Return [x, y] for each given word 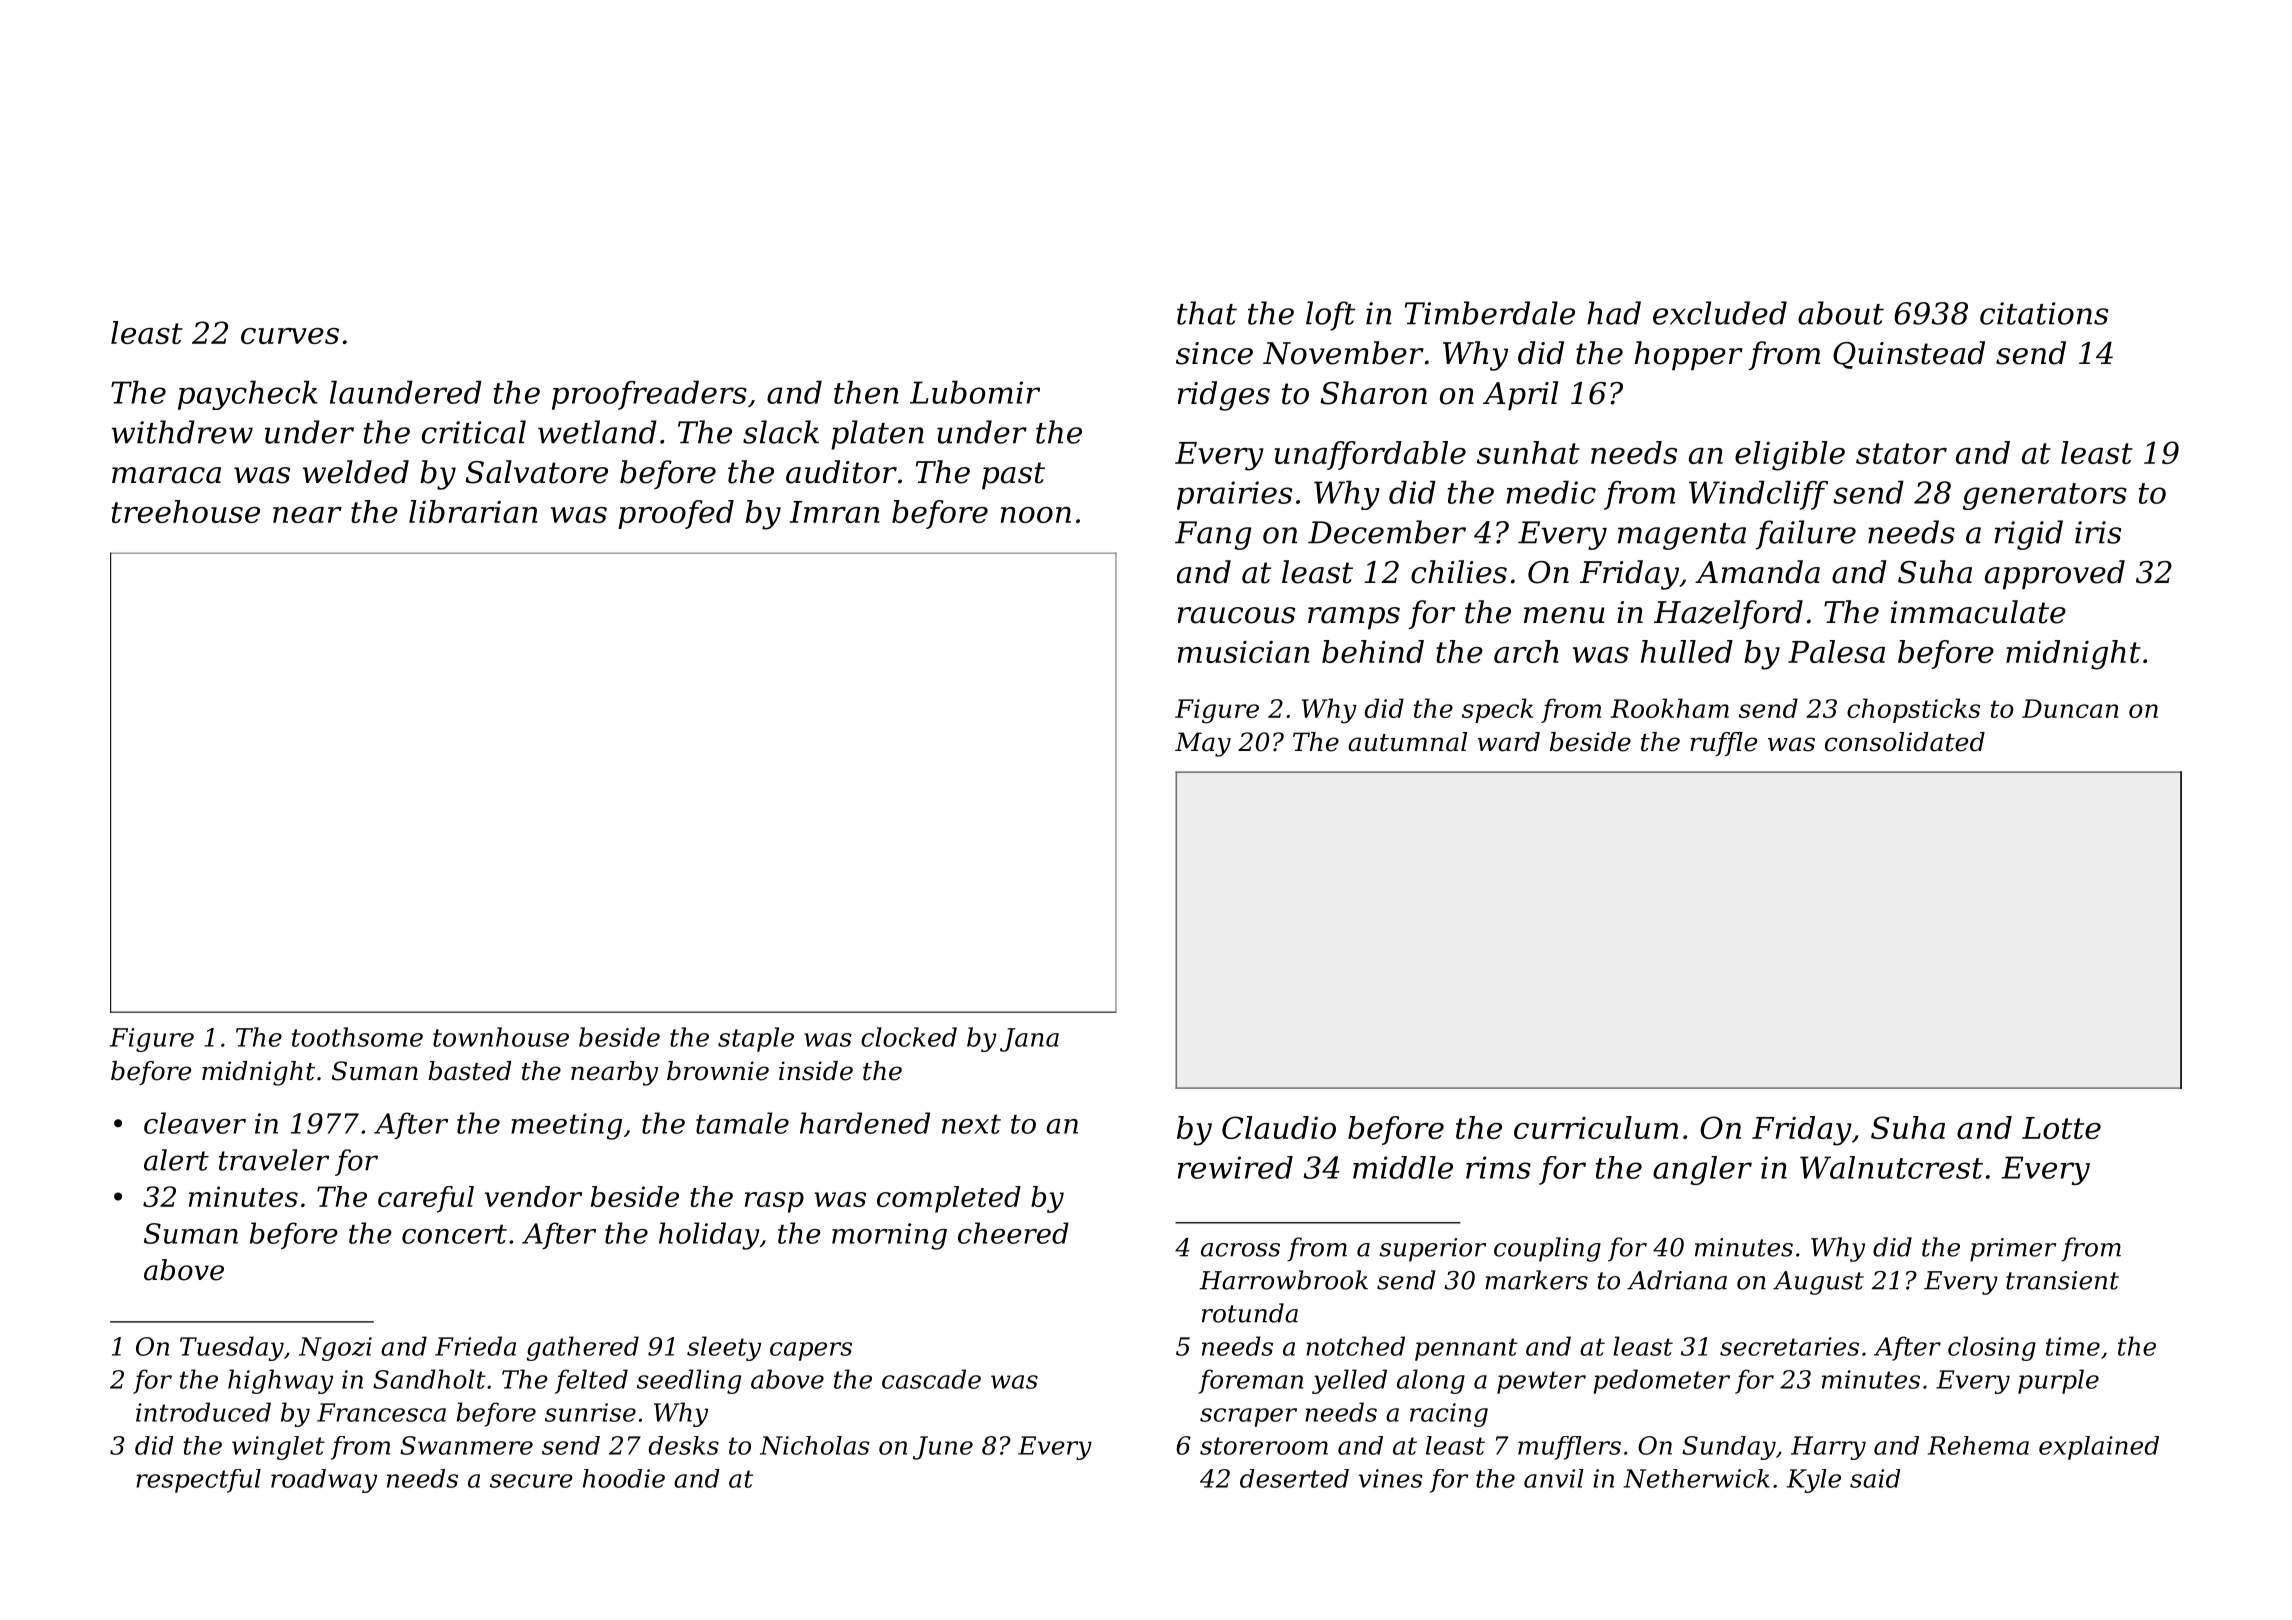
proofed [676, 514]
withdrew [182, 432]
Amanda [1757, 572]
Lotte [2061, 1128]
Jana [1029, 1040]
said [1875, 1478]
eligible [1790, 456]
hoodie [624, 1478]
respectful [198, 1481]
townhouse [501, 1037]
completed [949, 1199]
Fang [1213, 535]
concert [454, 1234]
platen [877, 435]
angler [1702, 1170]
